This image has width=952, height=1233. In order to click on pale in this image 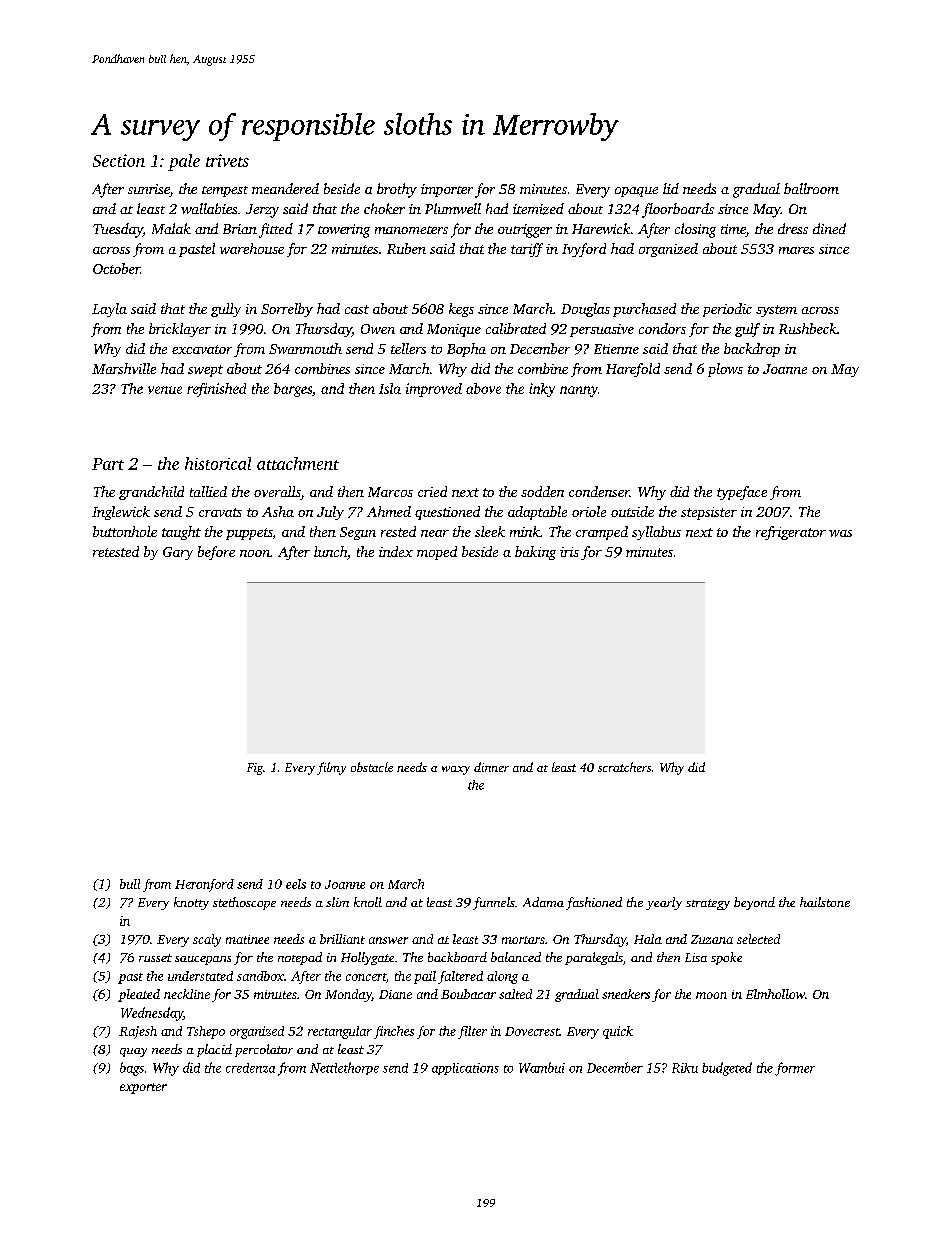, I will do `click(184, 162)`.
